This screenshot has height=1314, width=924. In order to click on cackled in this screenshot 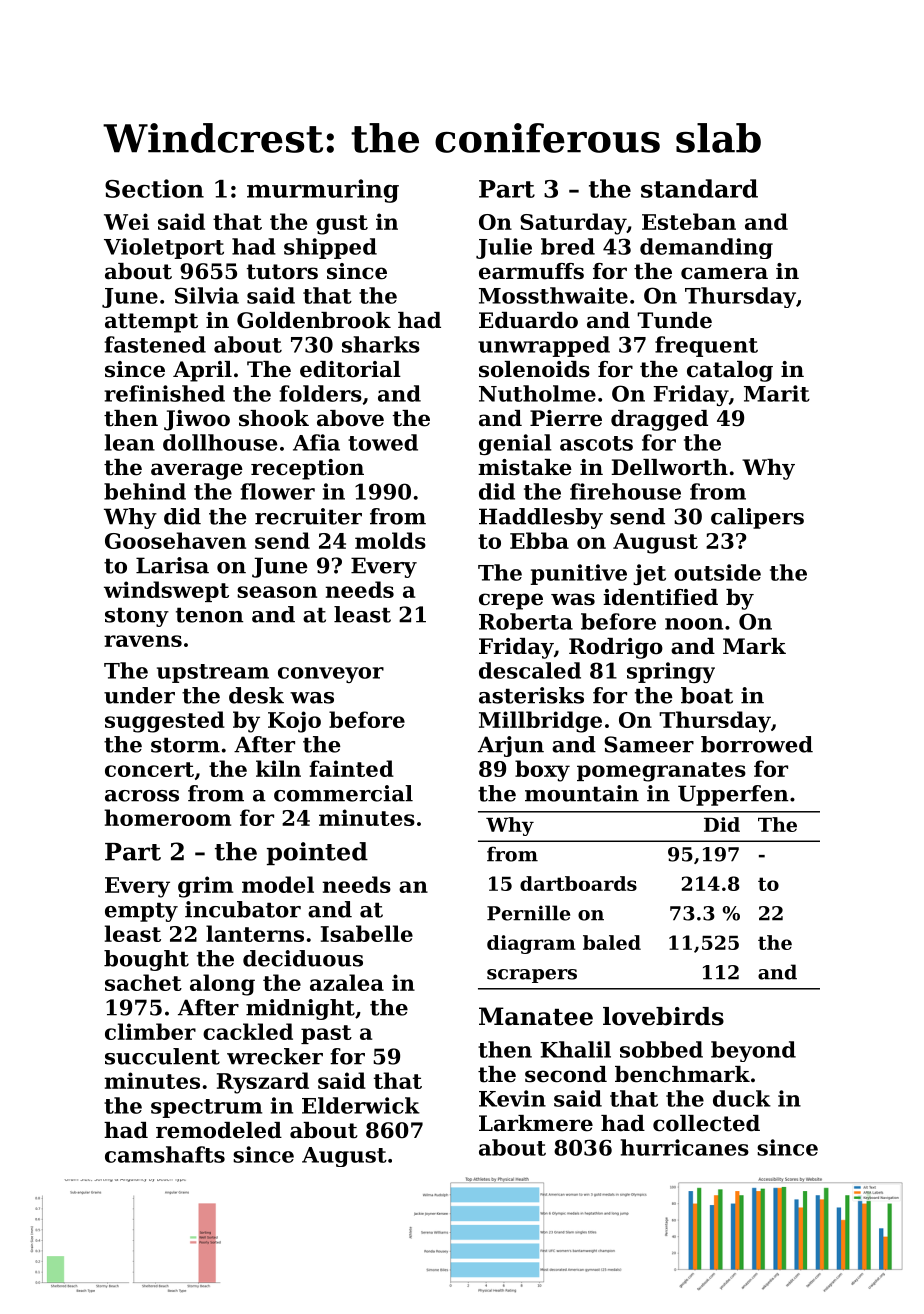, I will do `click(248, 1031)`.
